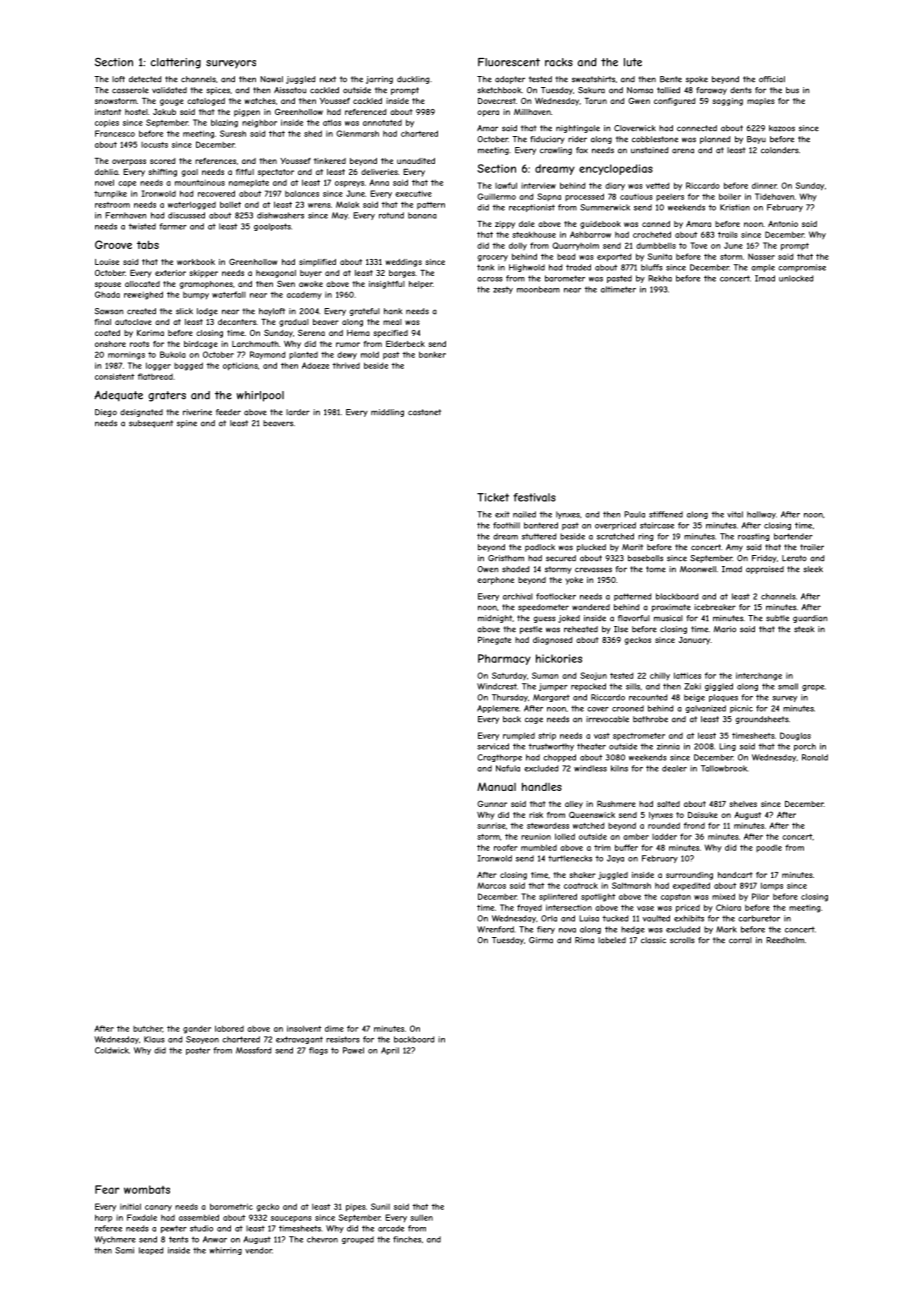 The image size is (924, 1308). What do you see at coordinates (715, 607) in the screenshot?
I see `icebreaker` at bounding box center [715, 607].
